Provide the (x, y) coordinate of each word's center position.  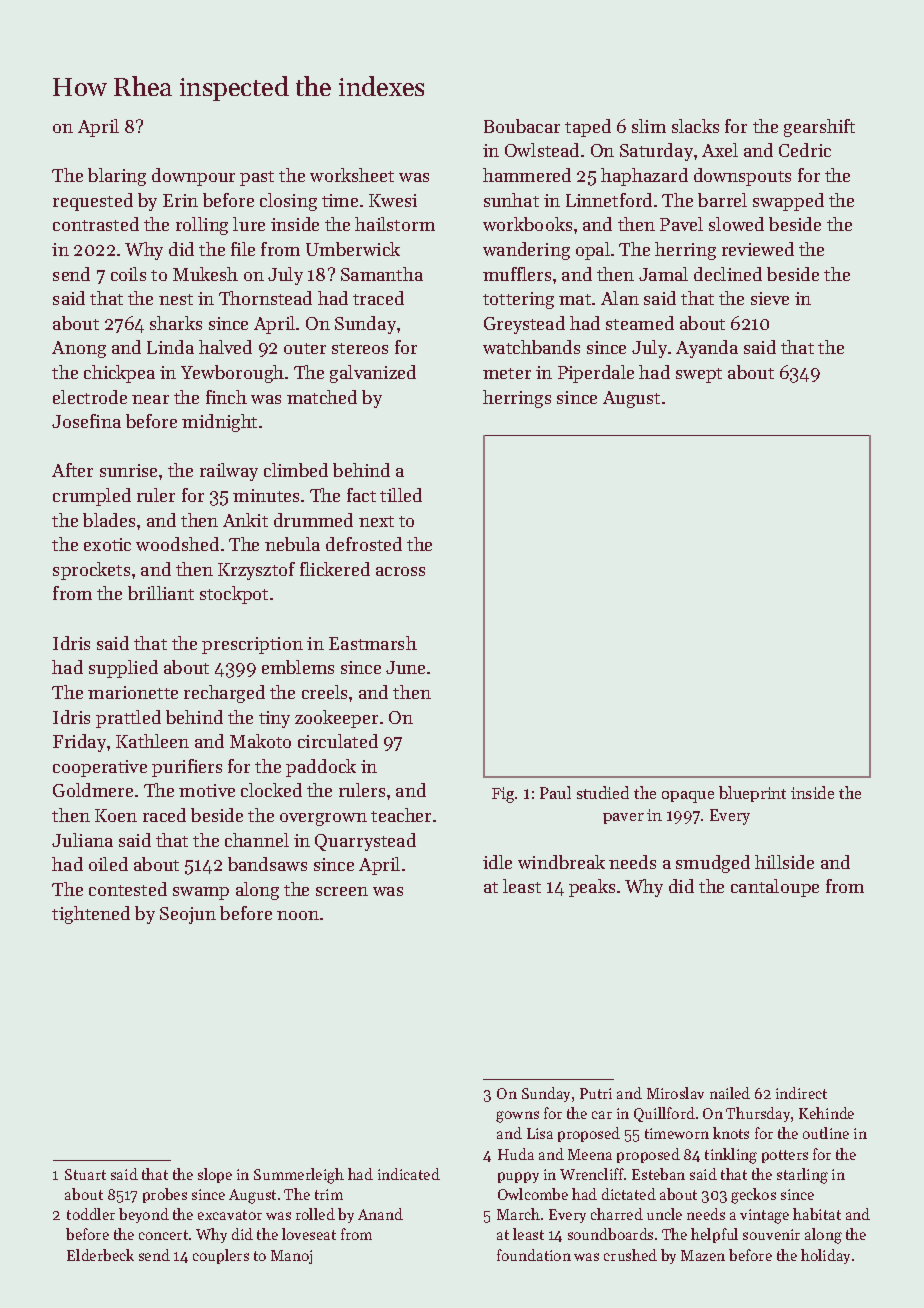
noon (298, 915)
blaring (117, 177)
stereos (360, 348)
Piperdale (596, 374)
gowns (517, 1117)
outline (826, 1133)
